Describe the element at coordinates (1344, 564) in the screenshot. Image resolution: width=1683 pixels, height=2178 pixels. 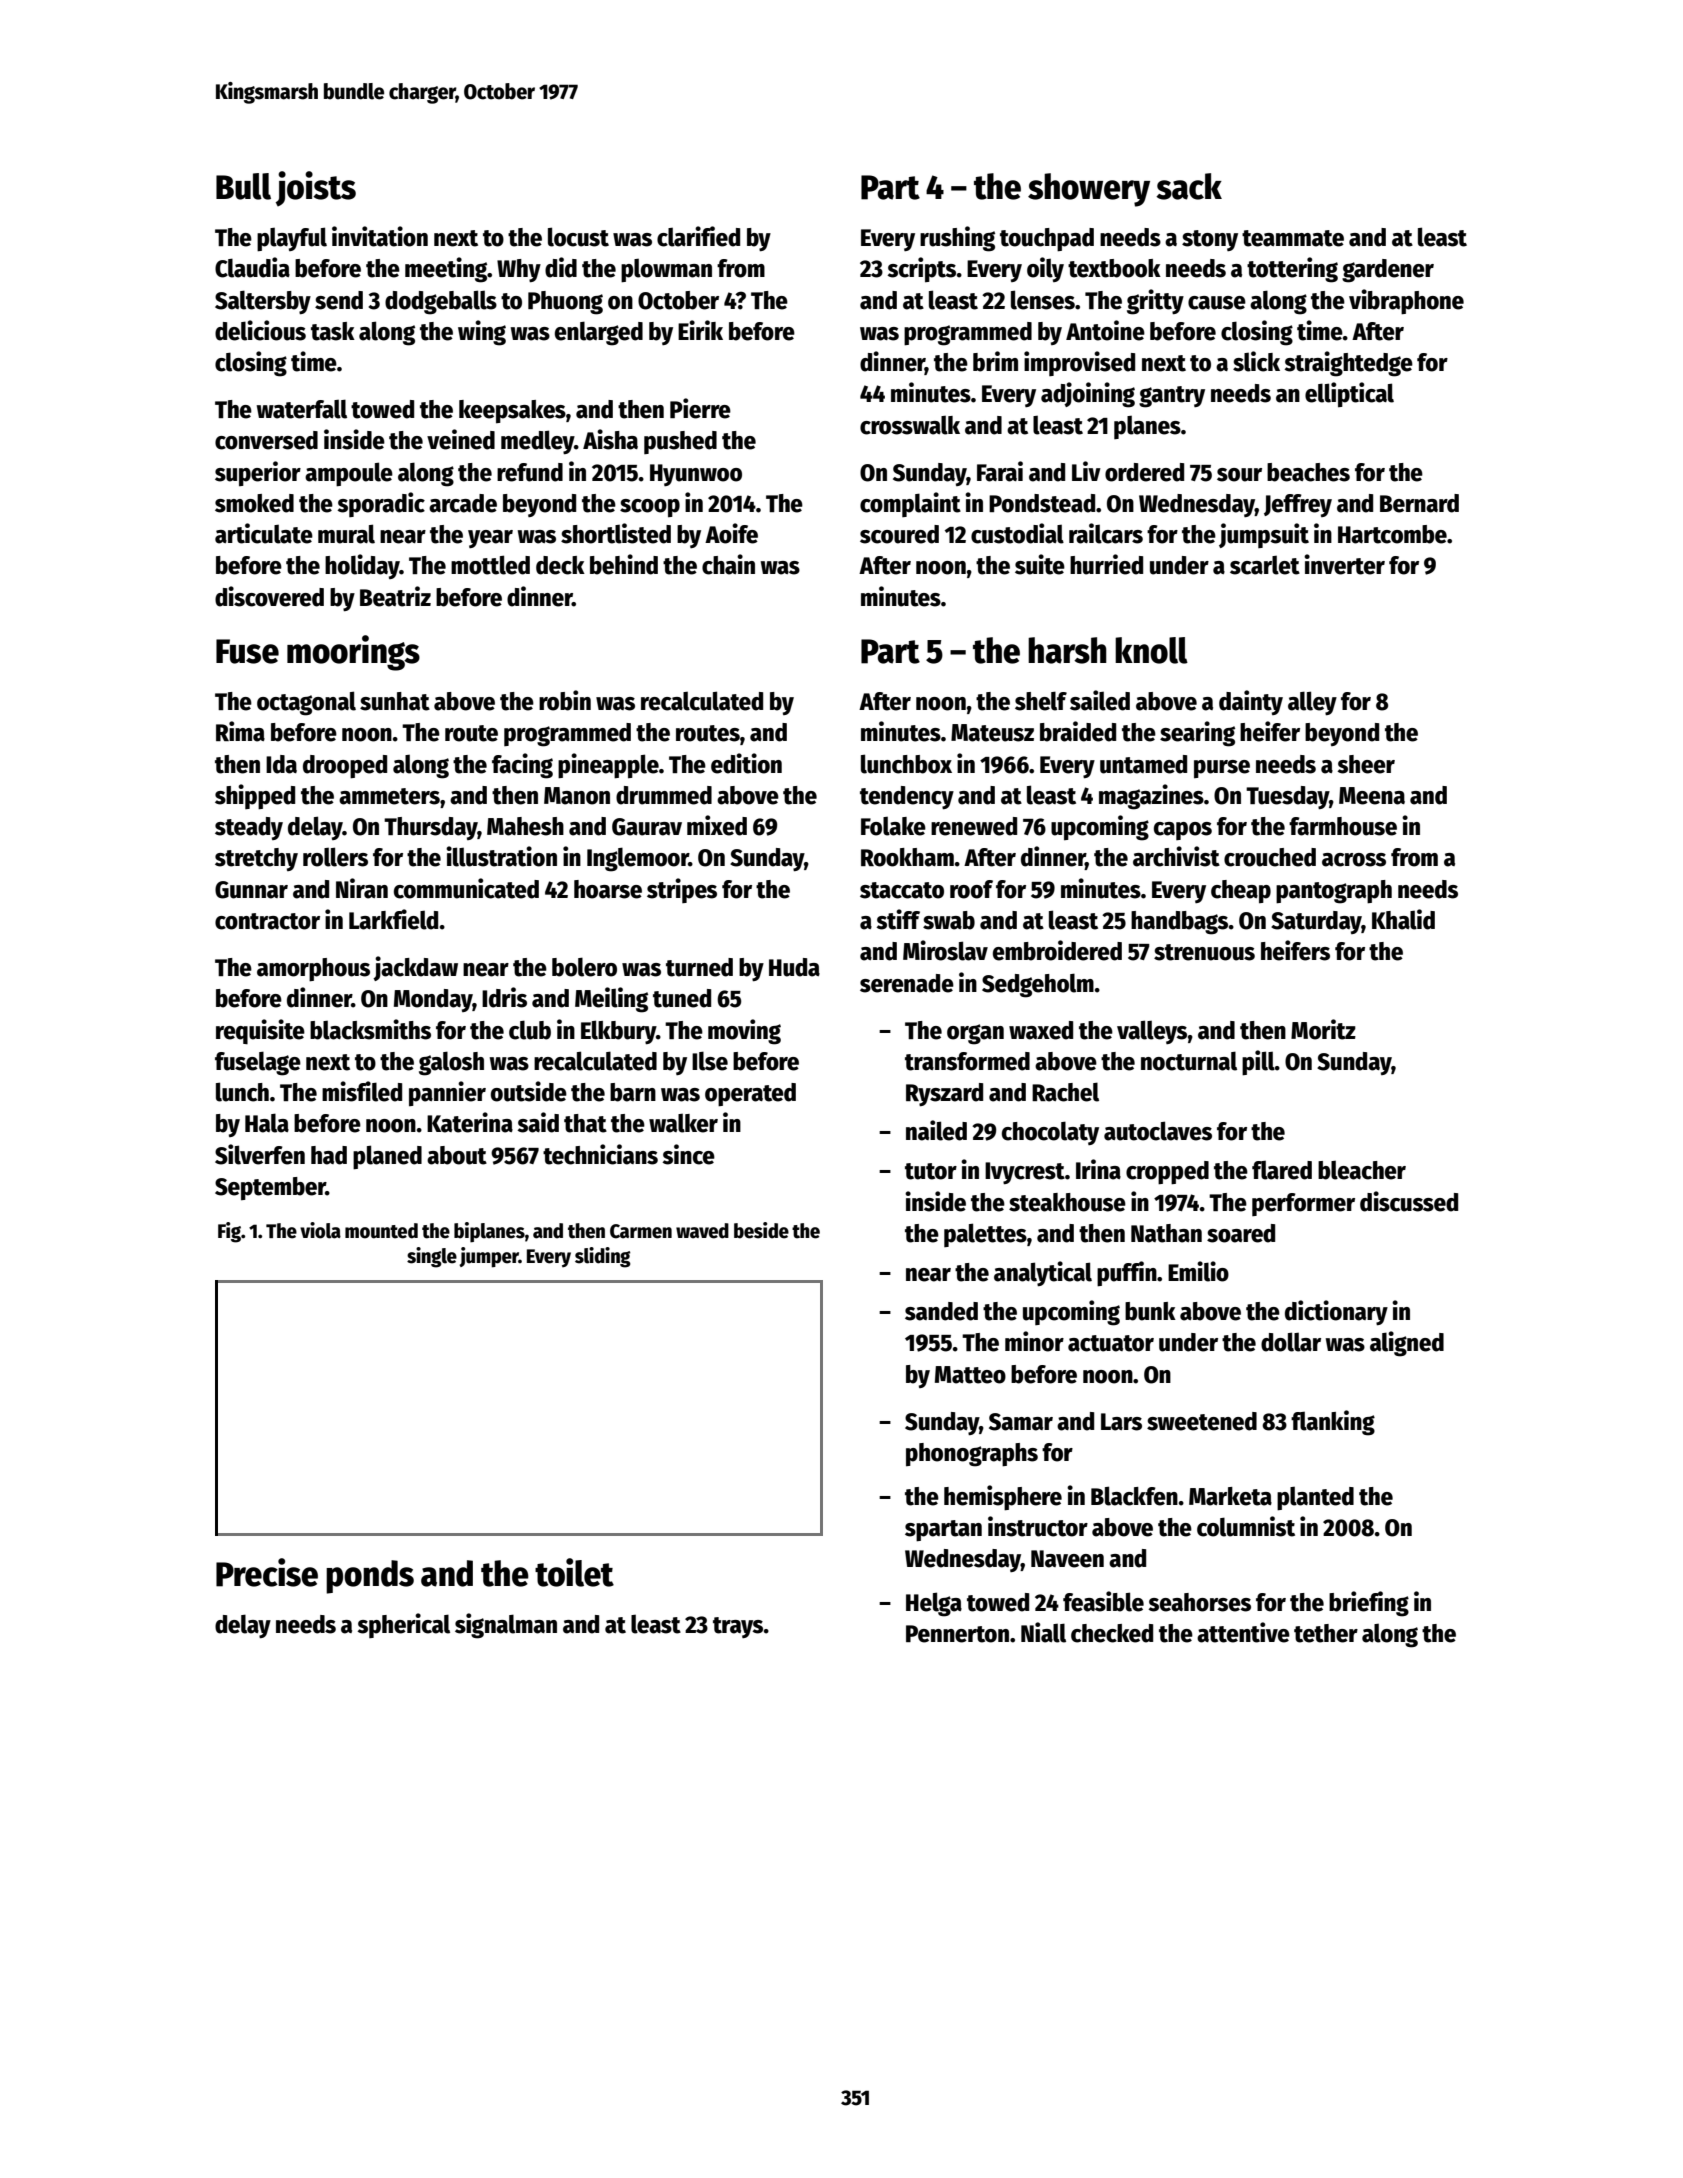
I see `inverter` at that location.
